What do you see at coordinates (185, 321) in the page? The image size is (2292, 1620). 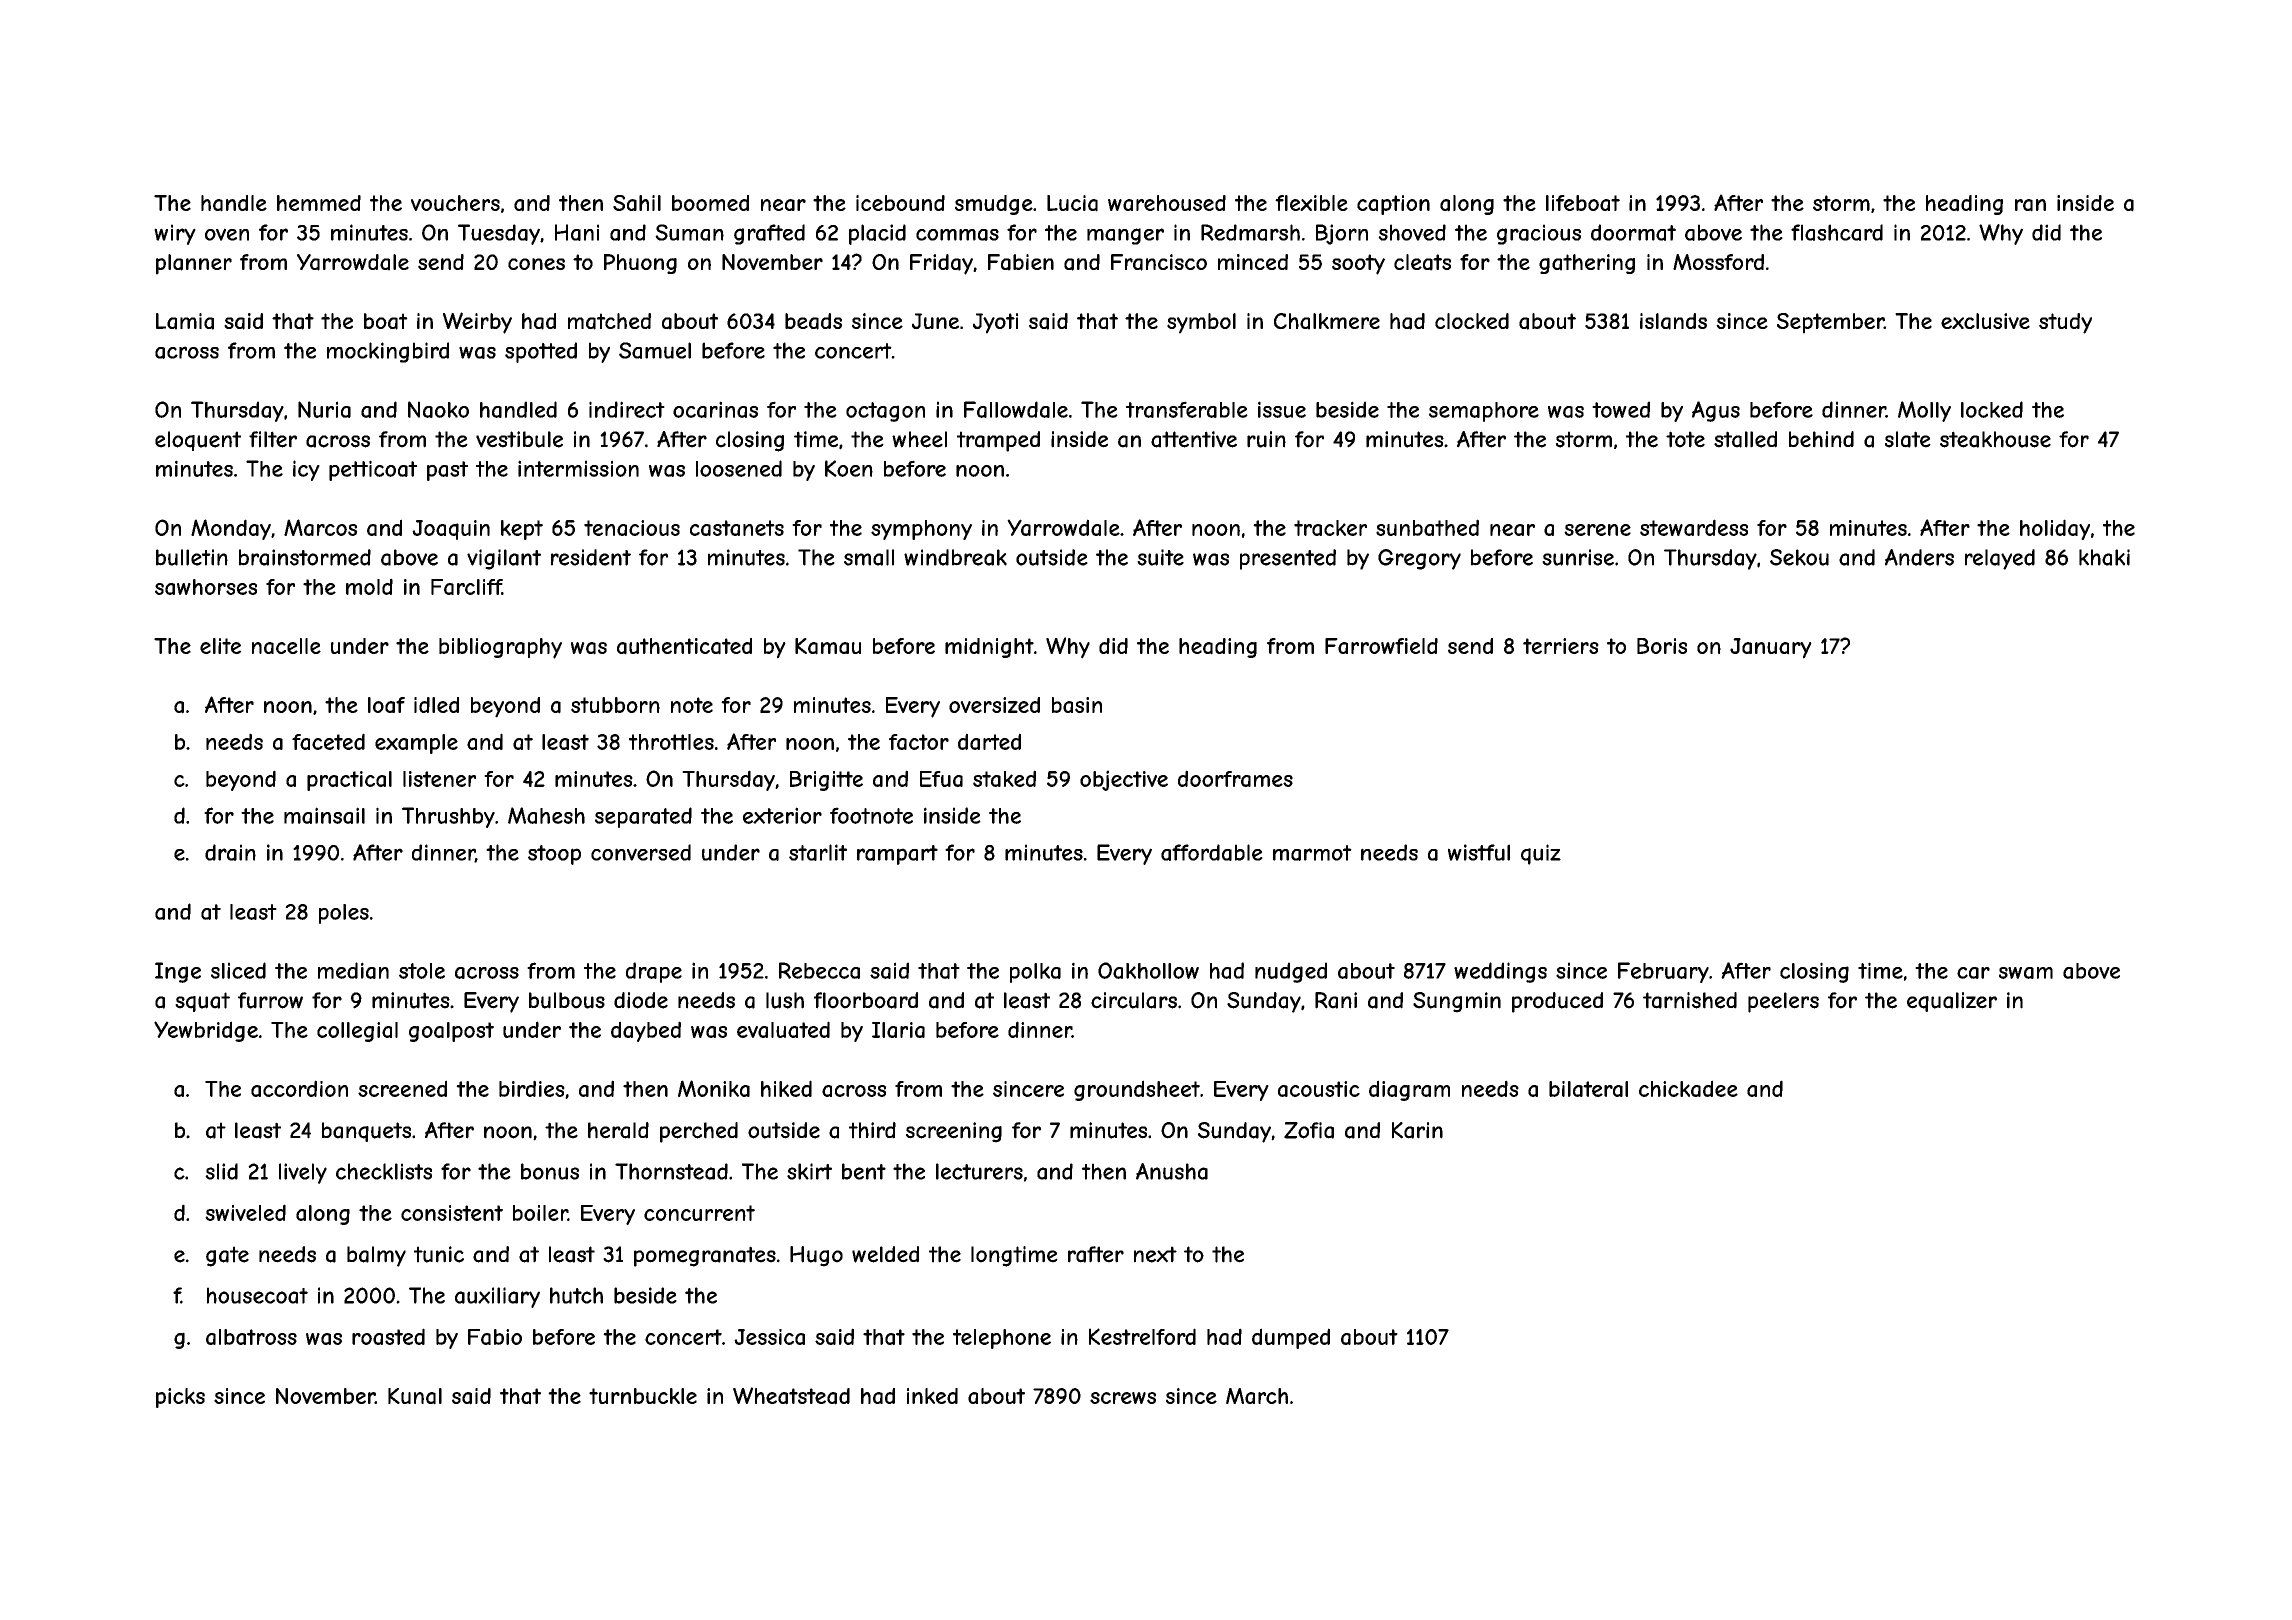 I see `Lamia` at bounding box center [185, 321].
